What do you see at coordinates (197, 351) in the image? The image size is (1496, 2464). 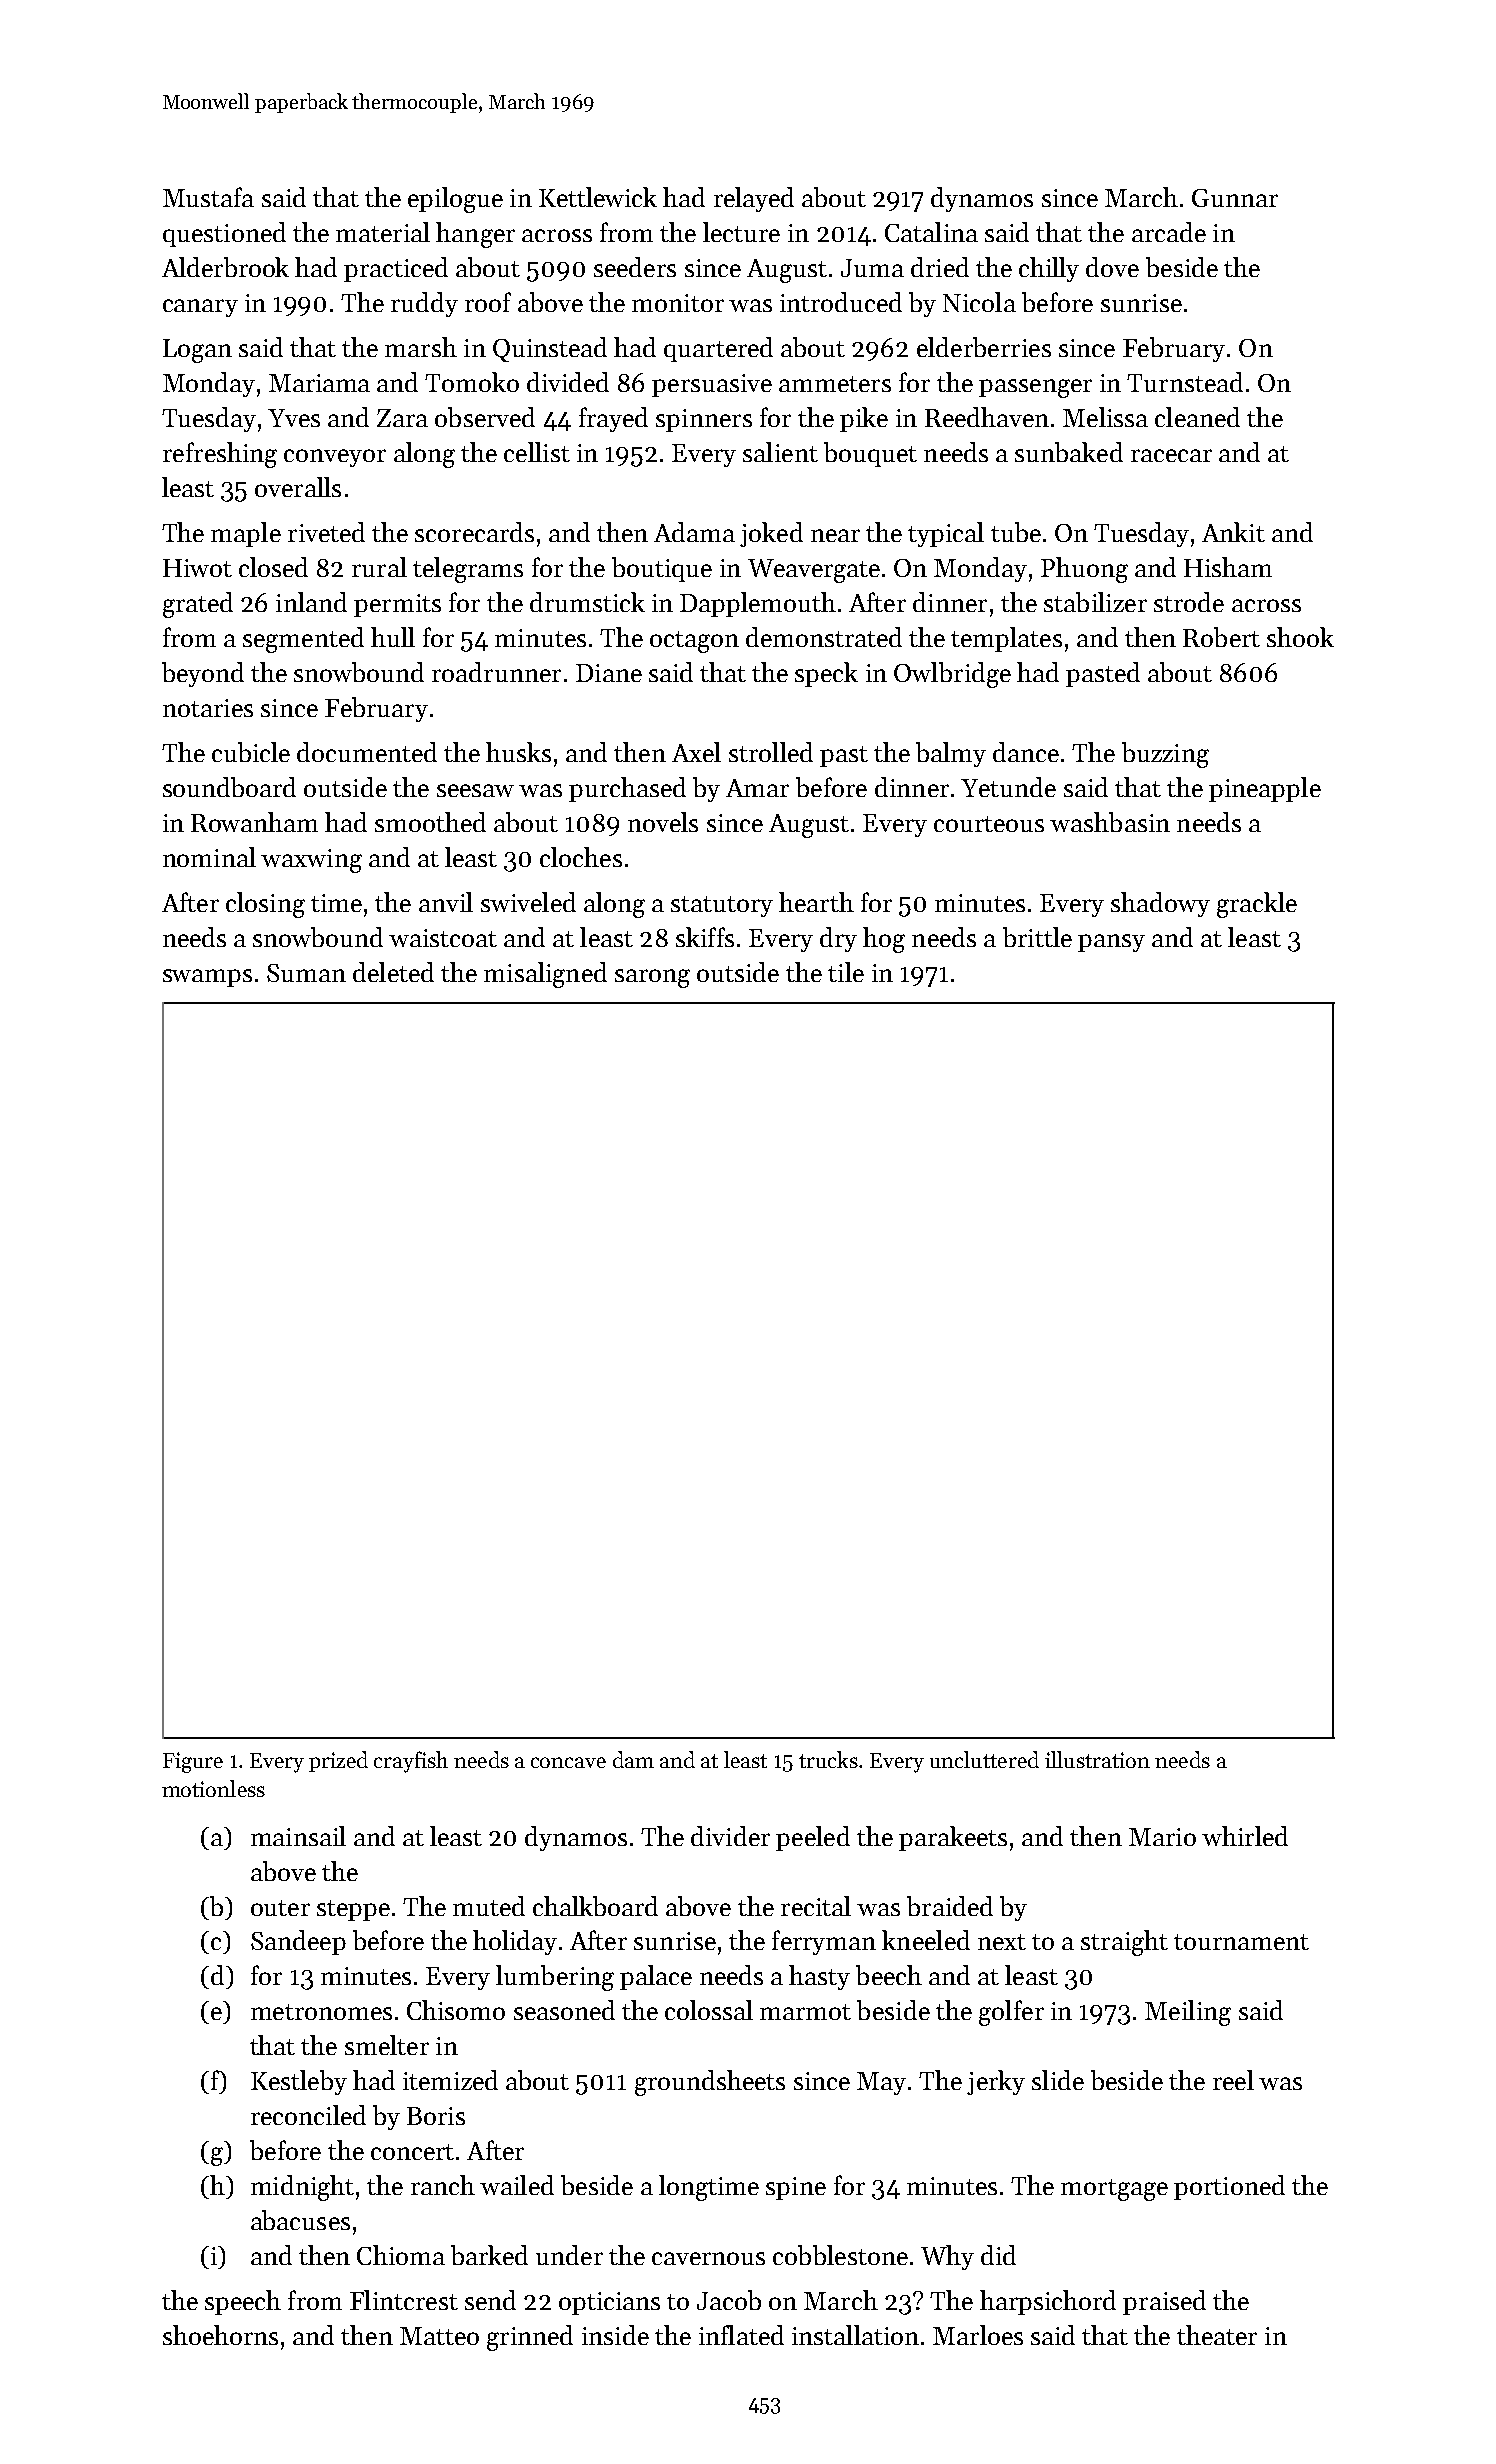 I see `Logan` at bounding box center [197, 351].
